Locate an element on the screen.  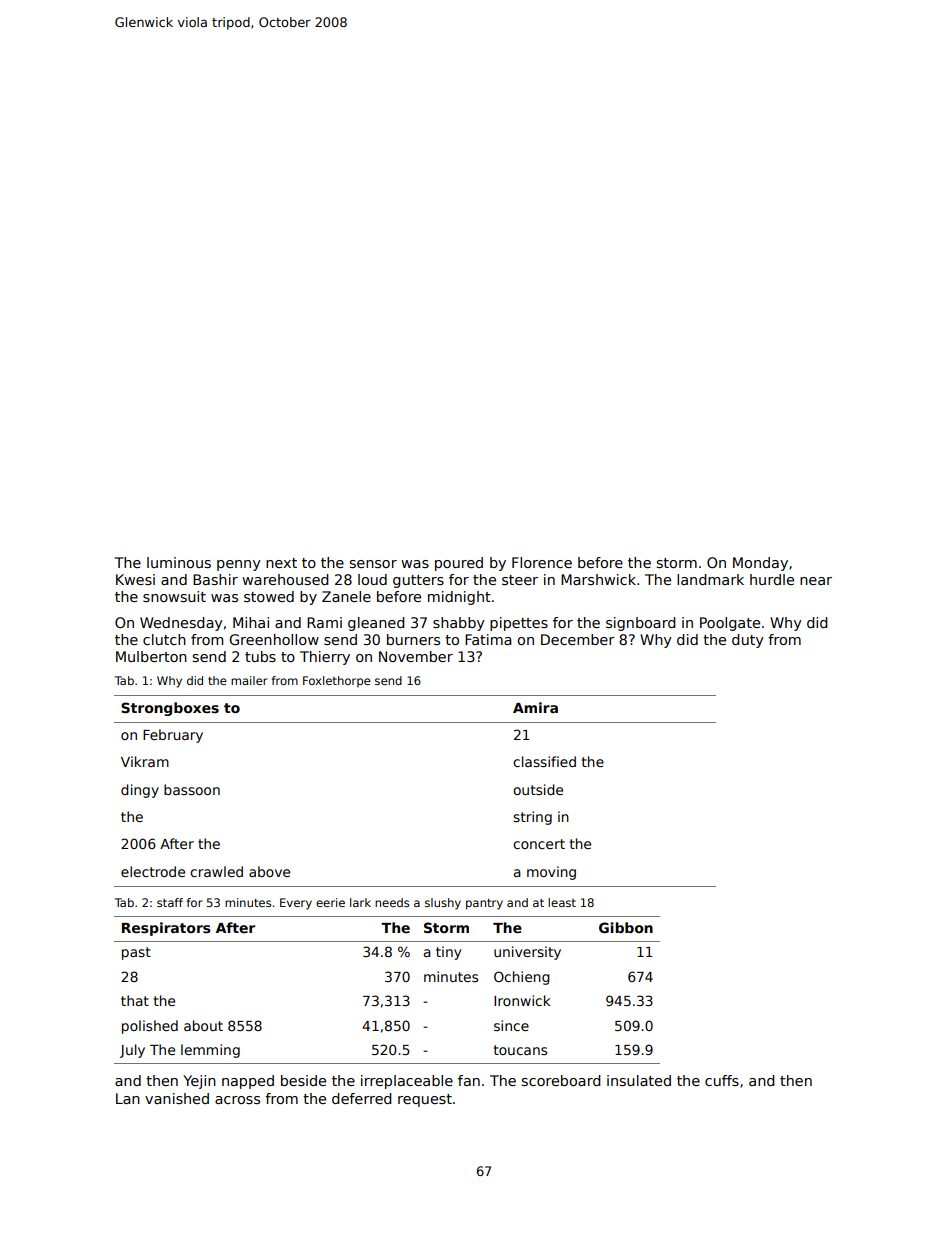
duty is located at coordinates (748, 641).
